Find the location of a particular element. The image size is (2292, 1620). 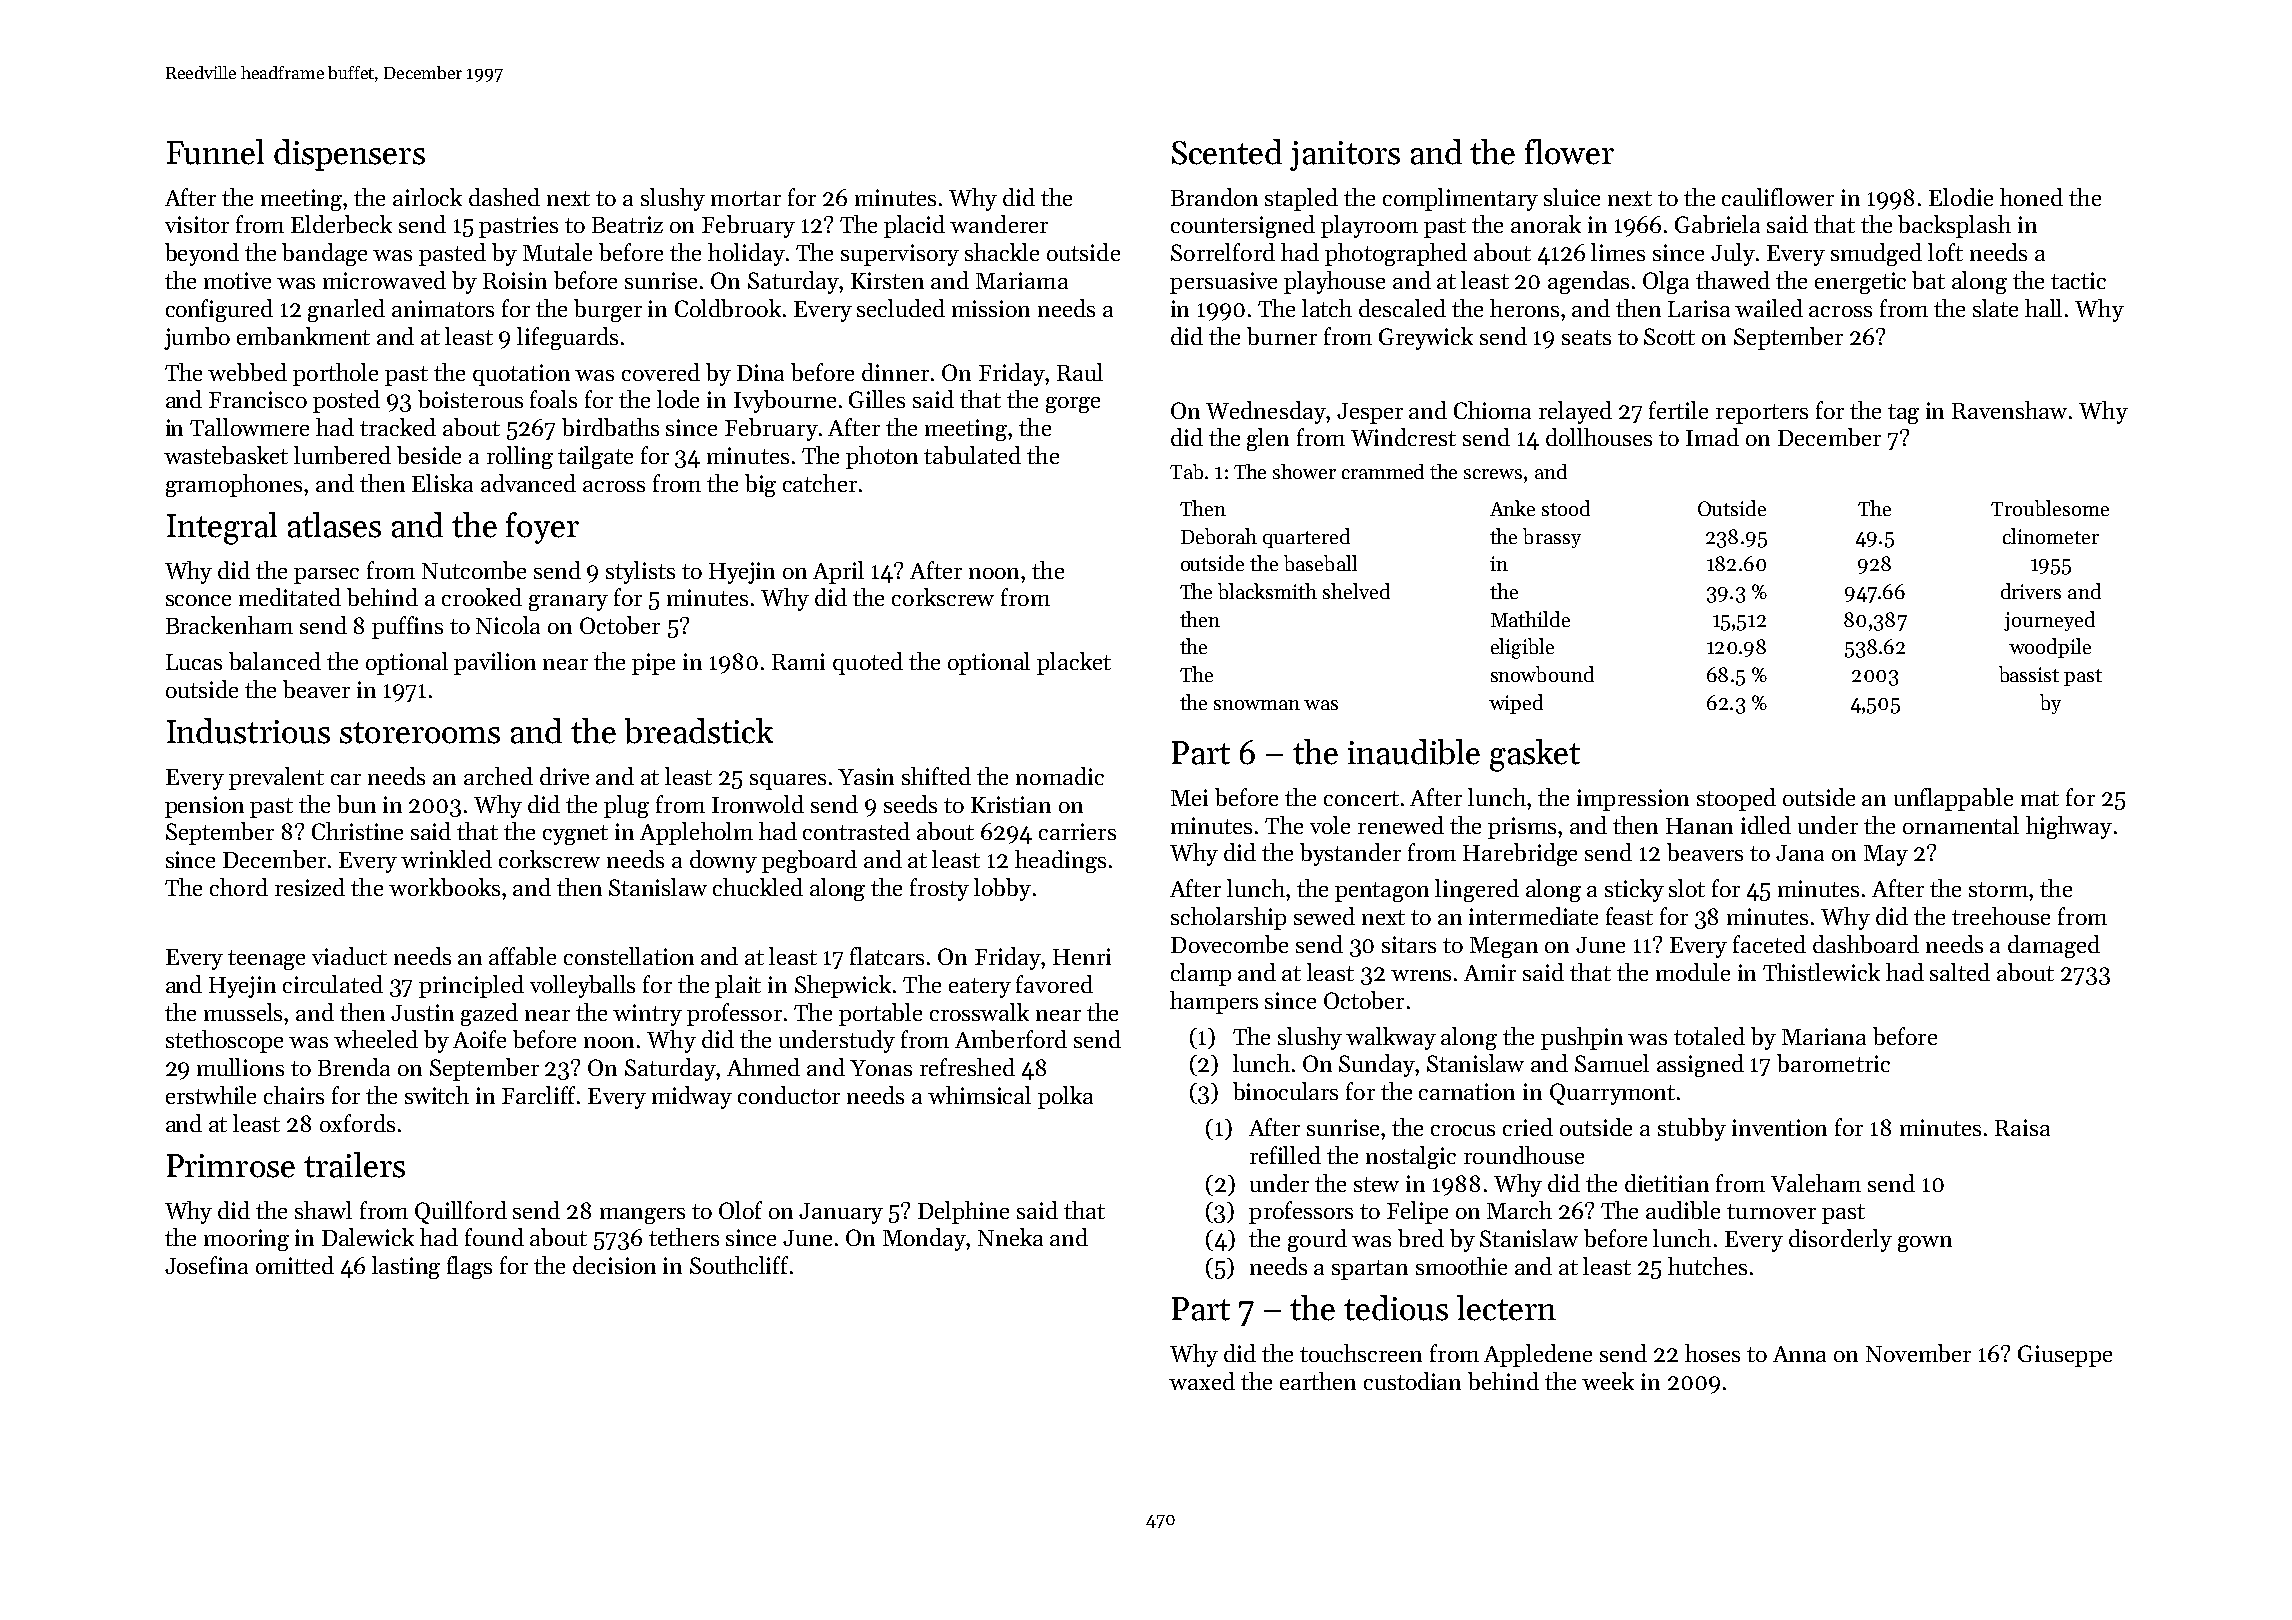

dispensers is located at coordinates (349, 155).
